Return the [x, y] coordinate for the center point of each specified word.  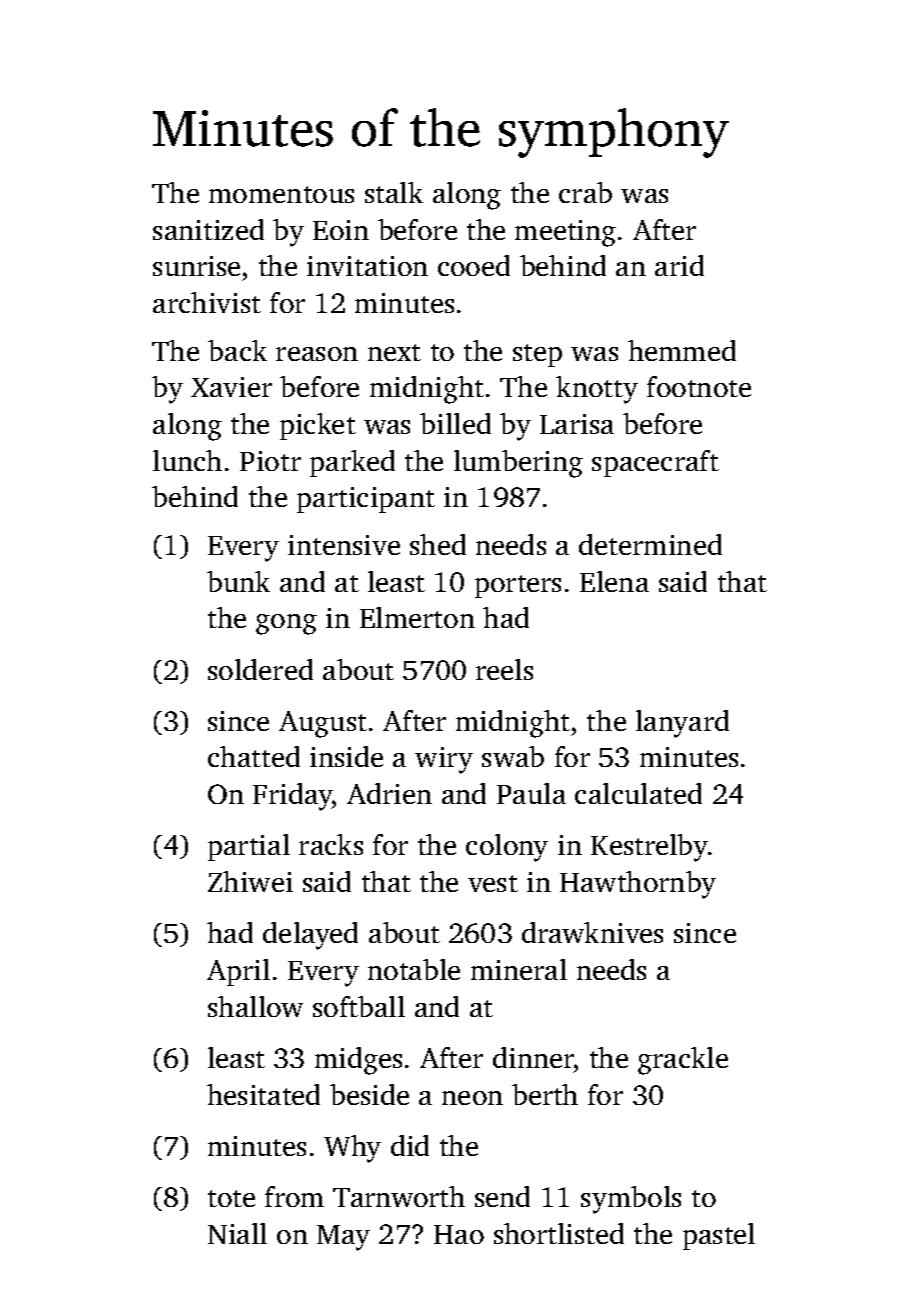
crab [585, 192]
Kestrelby [649, 848]
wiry [444, 760]
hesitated [263, 1094]
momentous [281, 194]
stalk [394, 192]
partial [249, 847]
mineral [519, 969]
